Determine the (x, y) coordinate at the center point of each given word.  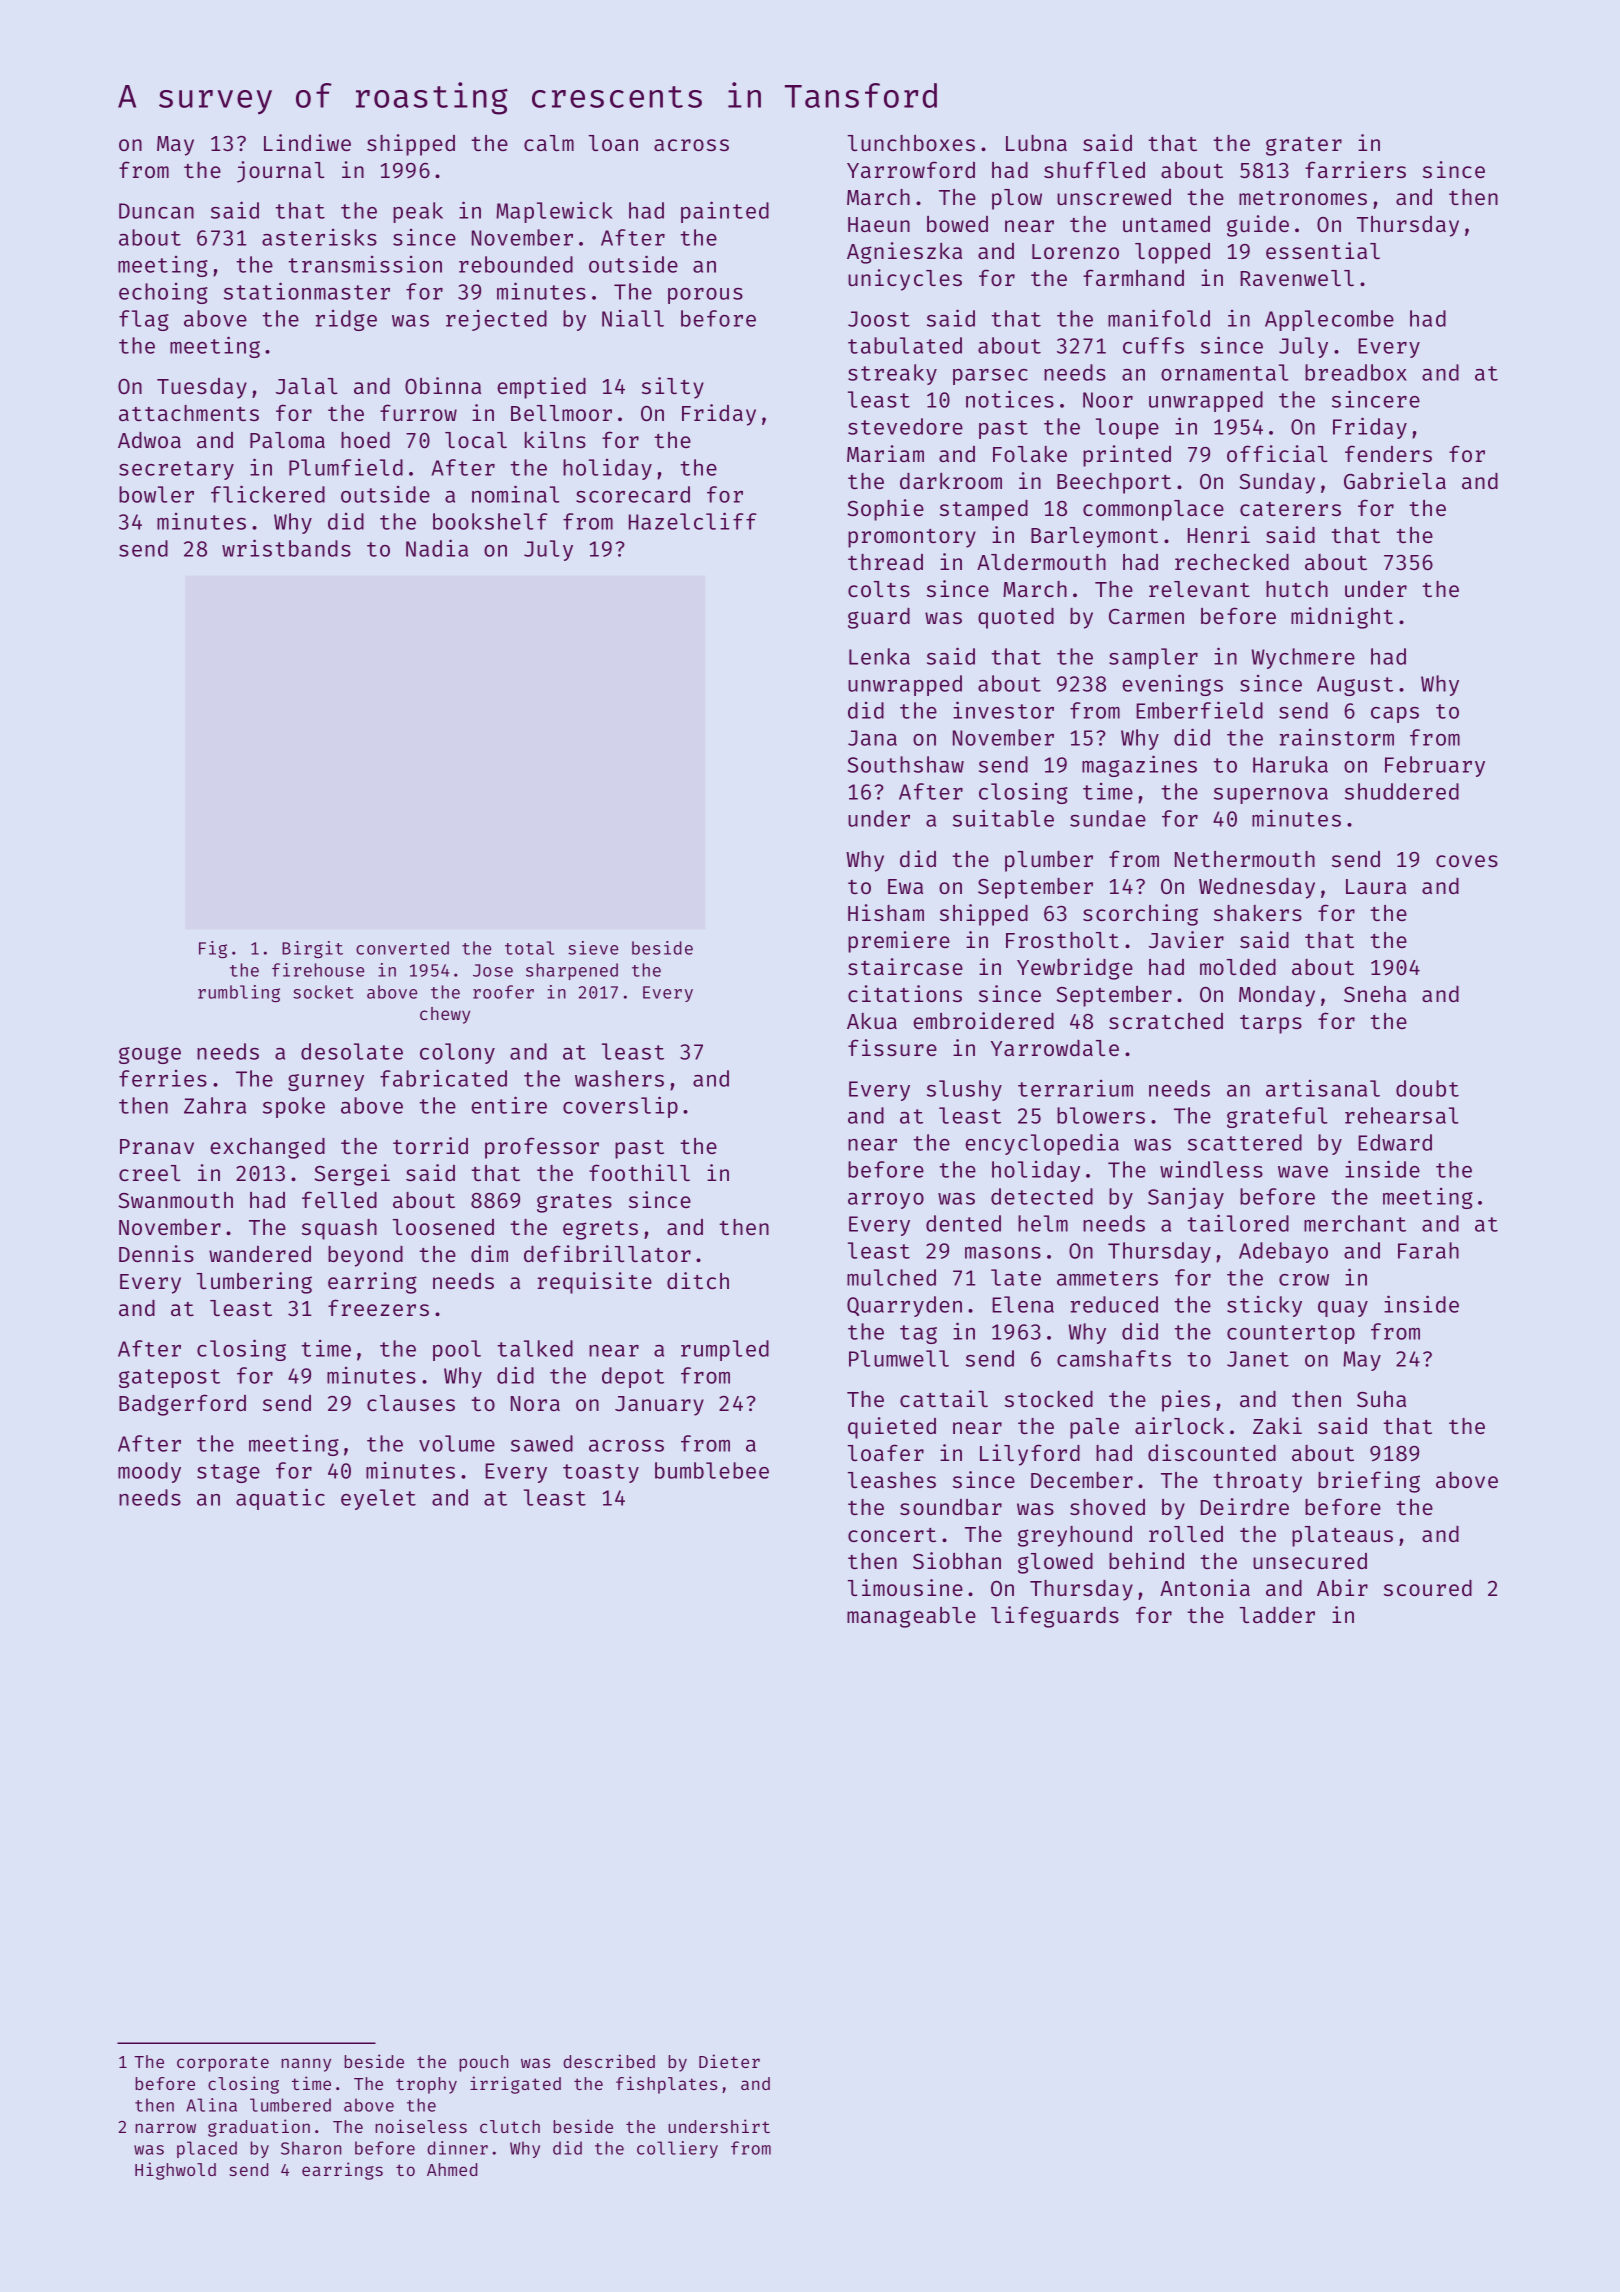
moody (149, 1472)
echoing (163, 293)
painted (725, 212)
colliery (677, 2149)
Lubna (1036, 143)
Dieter (729, 2061)
